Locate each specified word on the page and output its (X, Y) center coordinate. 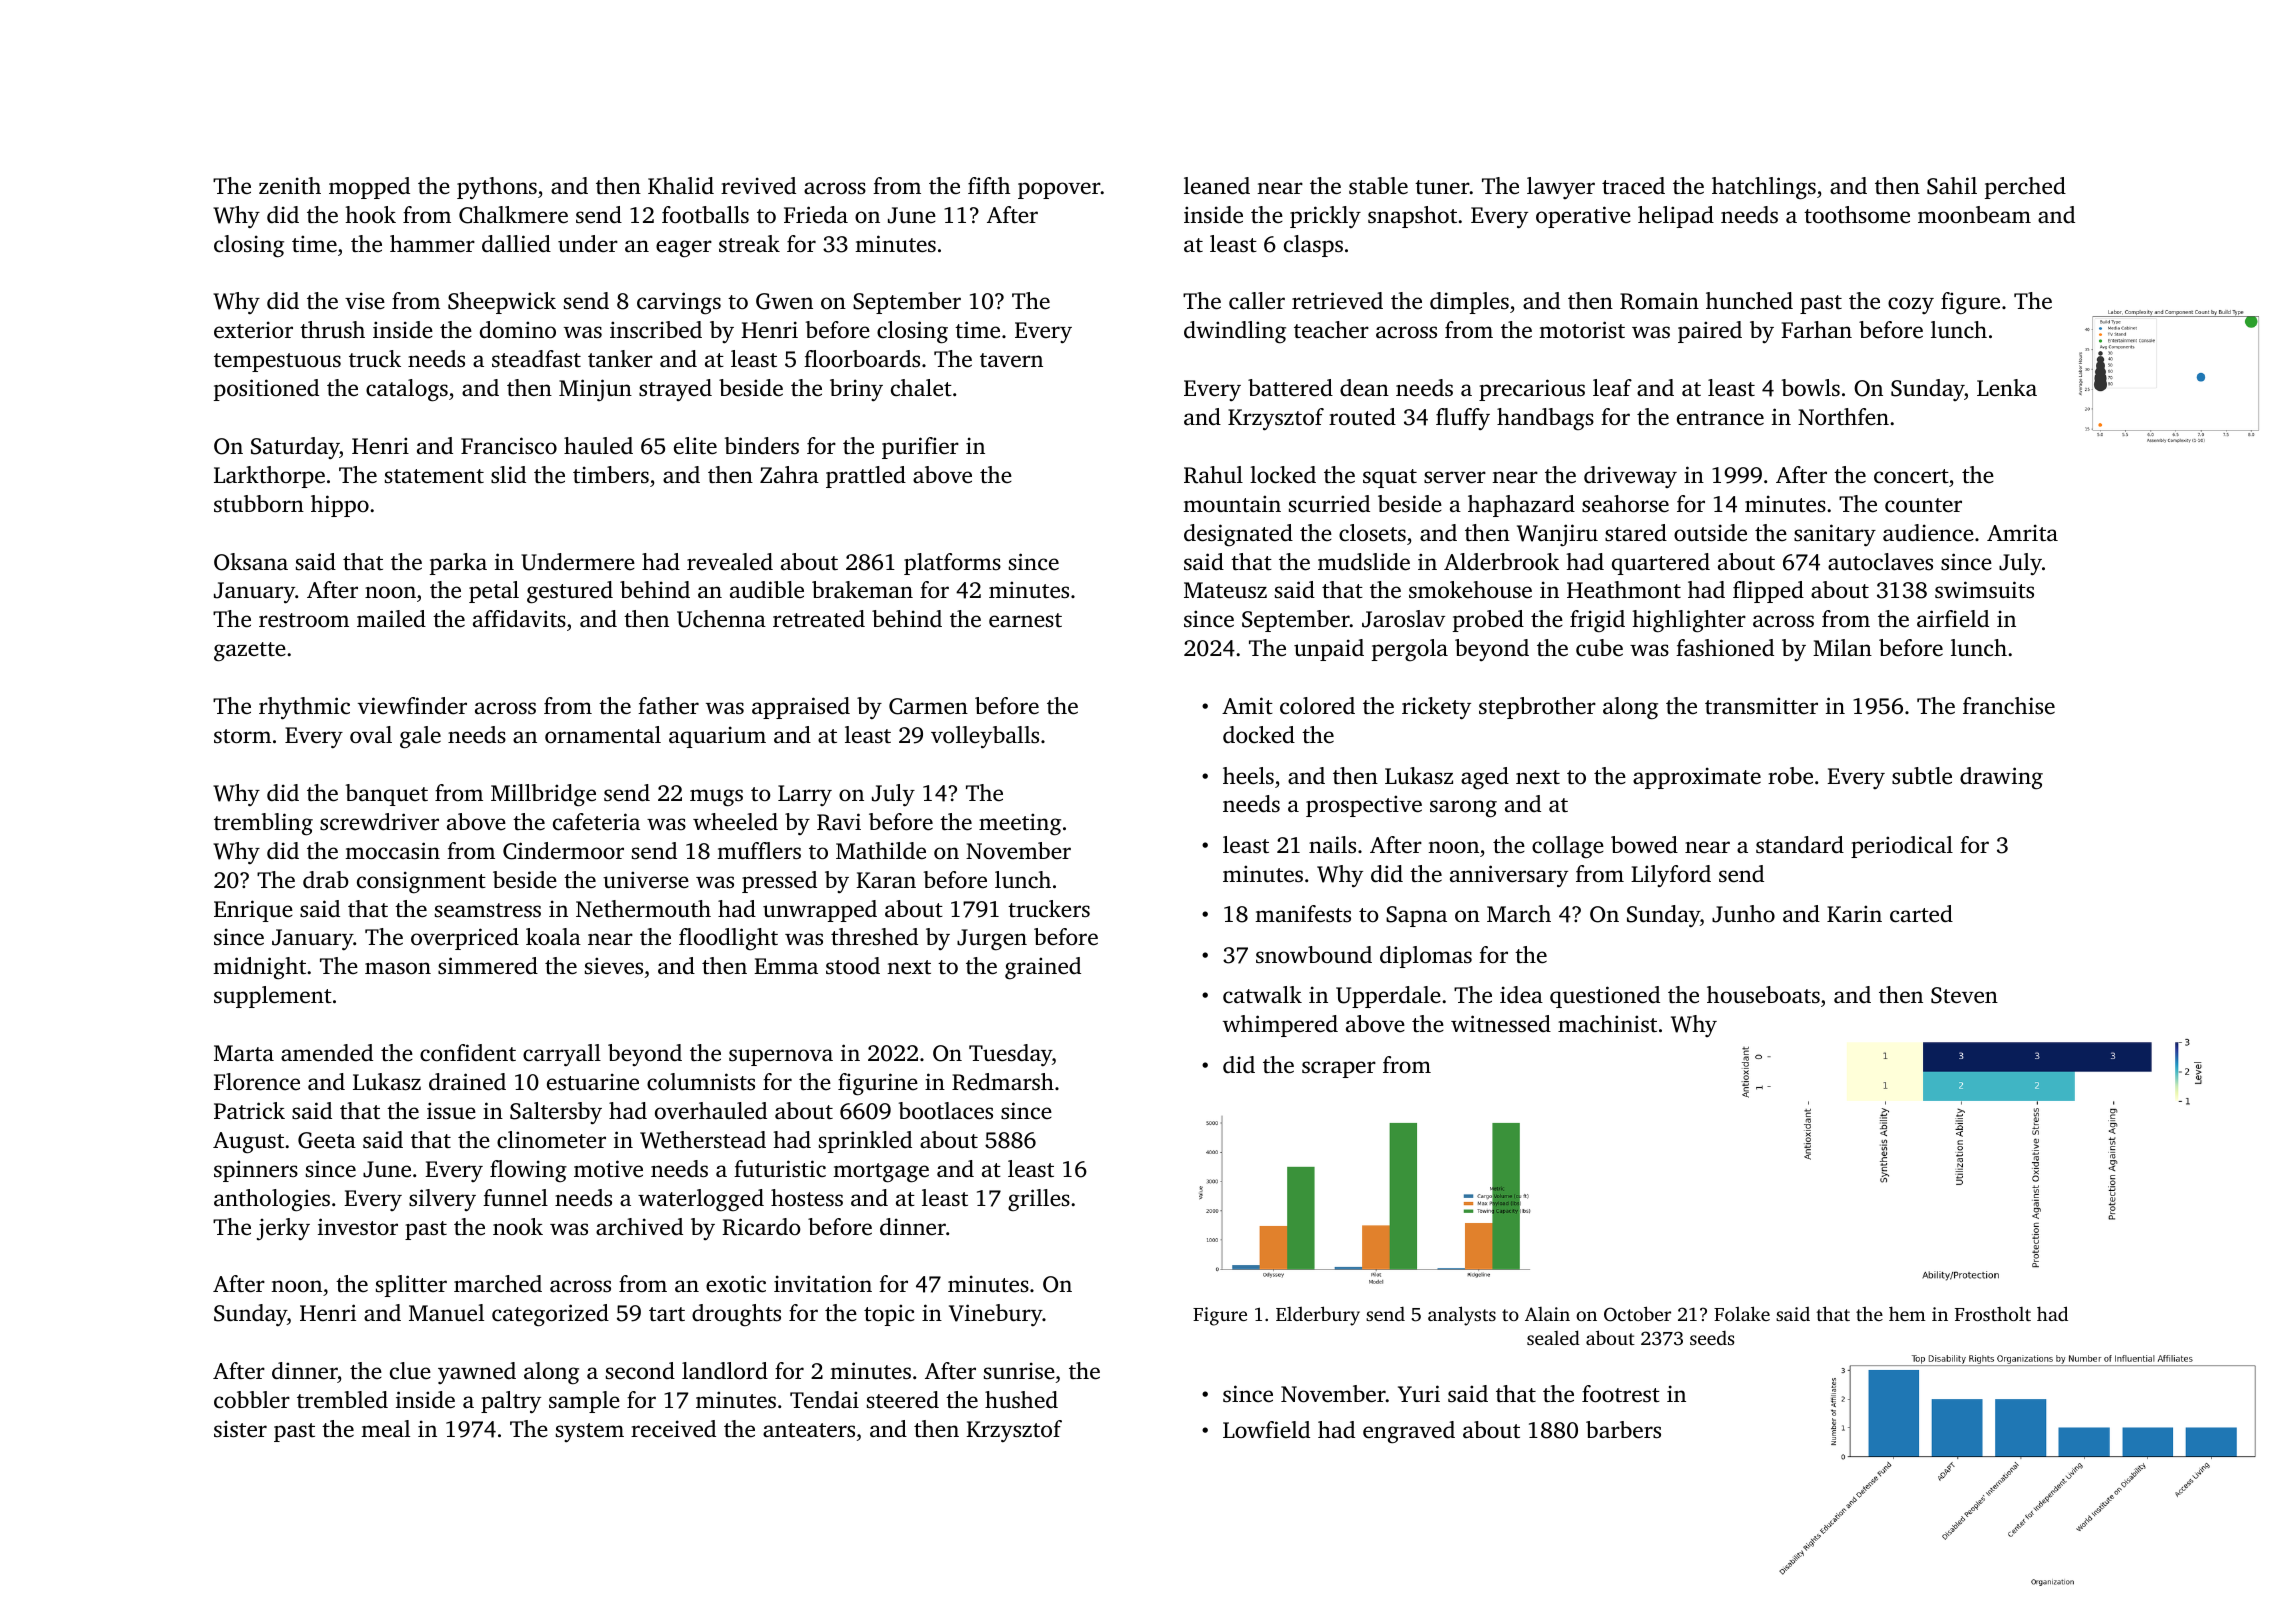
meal (385, 1429)
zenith (290, 186)
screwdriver (379, 822)
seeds (1712, 1338)
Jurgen (992, 940)
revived (758, 186)
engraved (1409, 1432)
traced (1633, 186)
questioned (1605, 997)
